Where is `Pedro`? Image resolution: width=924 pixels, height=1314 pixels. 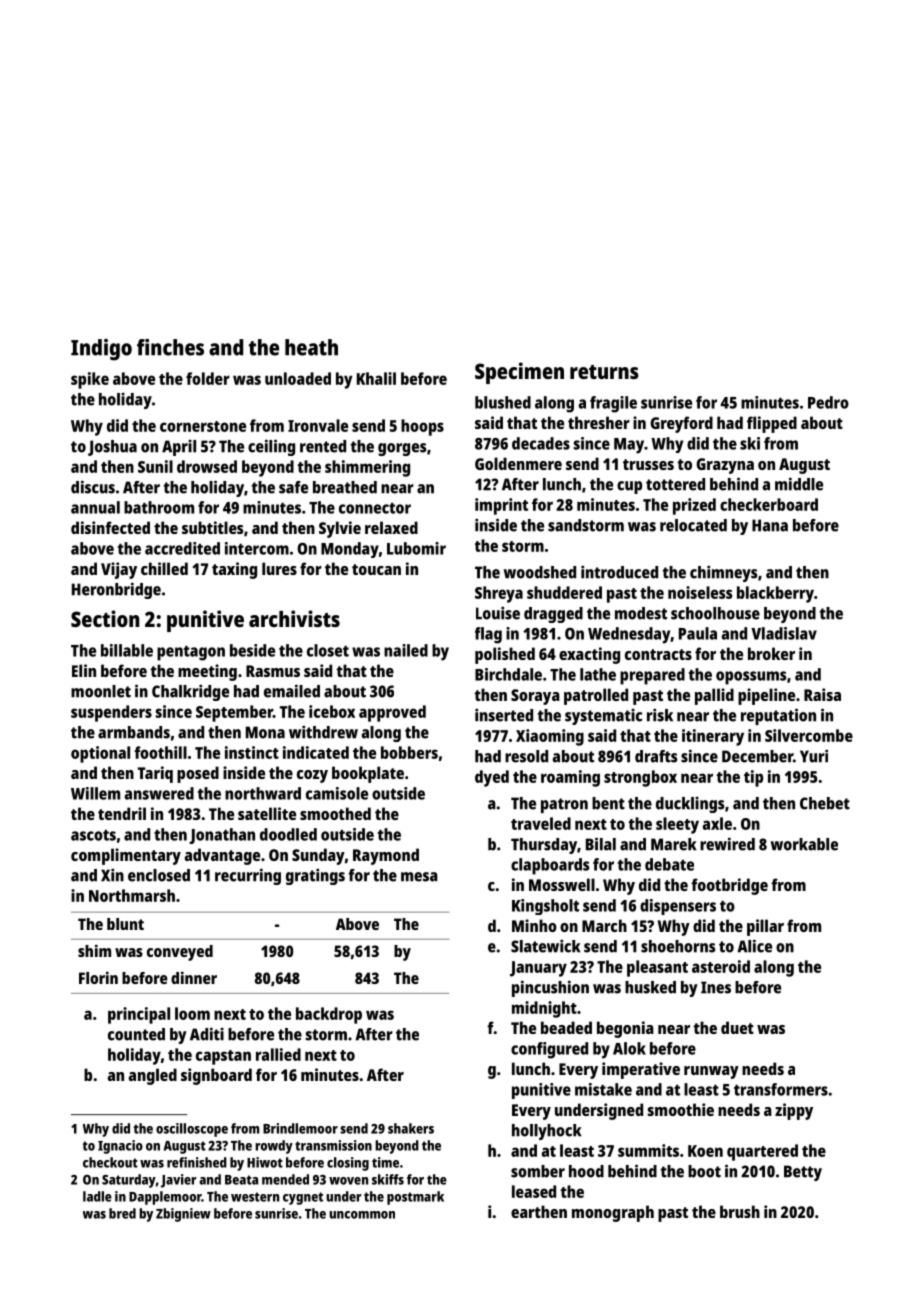 Pedro is located at coordinates (828, 402).
